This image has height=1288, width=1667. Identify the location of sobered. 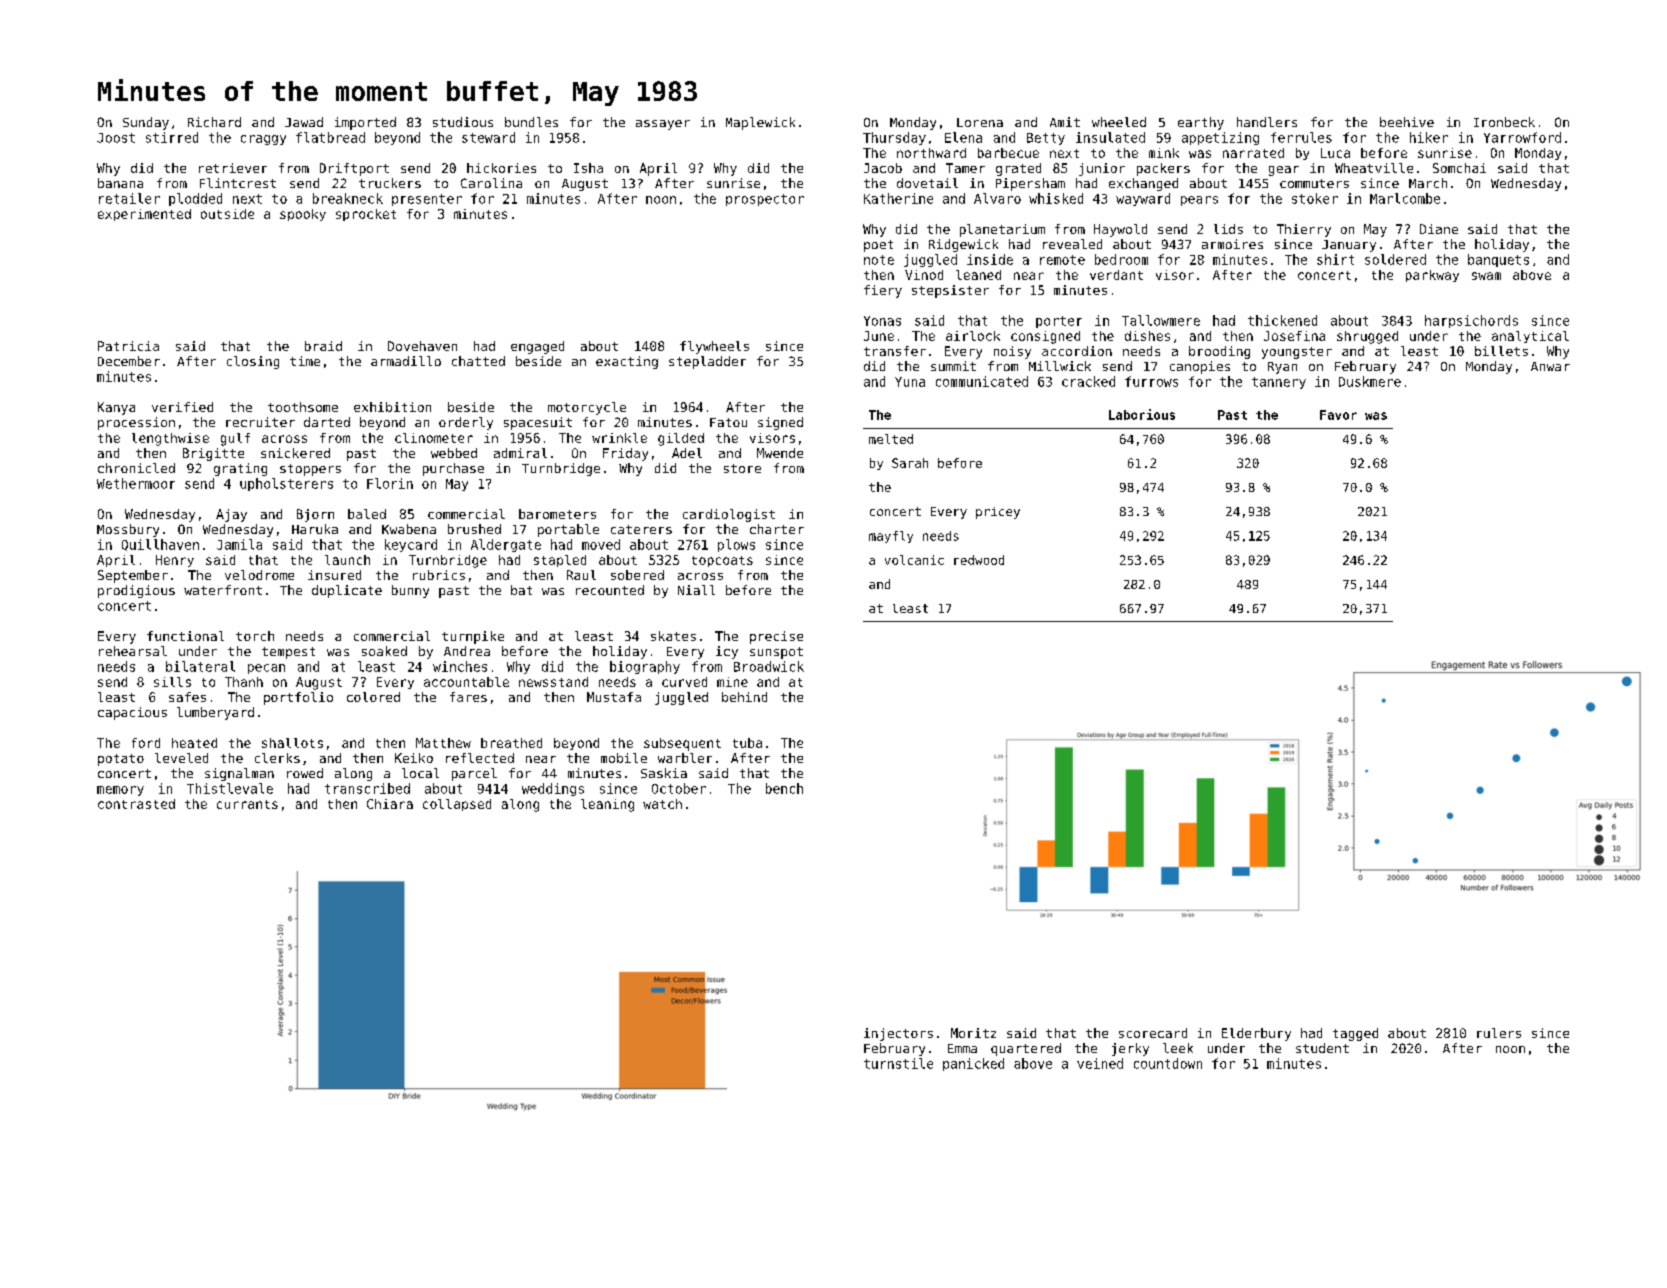
(637, 575).
